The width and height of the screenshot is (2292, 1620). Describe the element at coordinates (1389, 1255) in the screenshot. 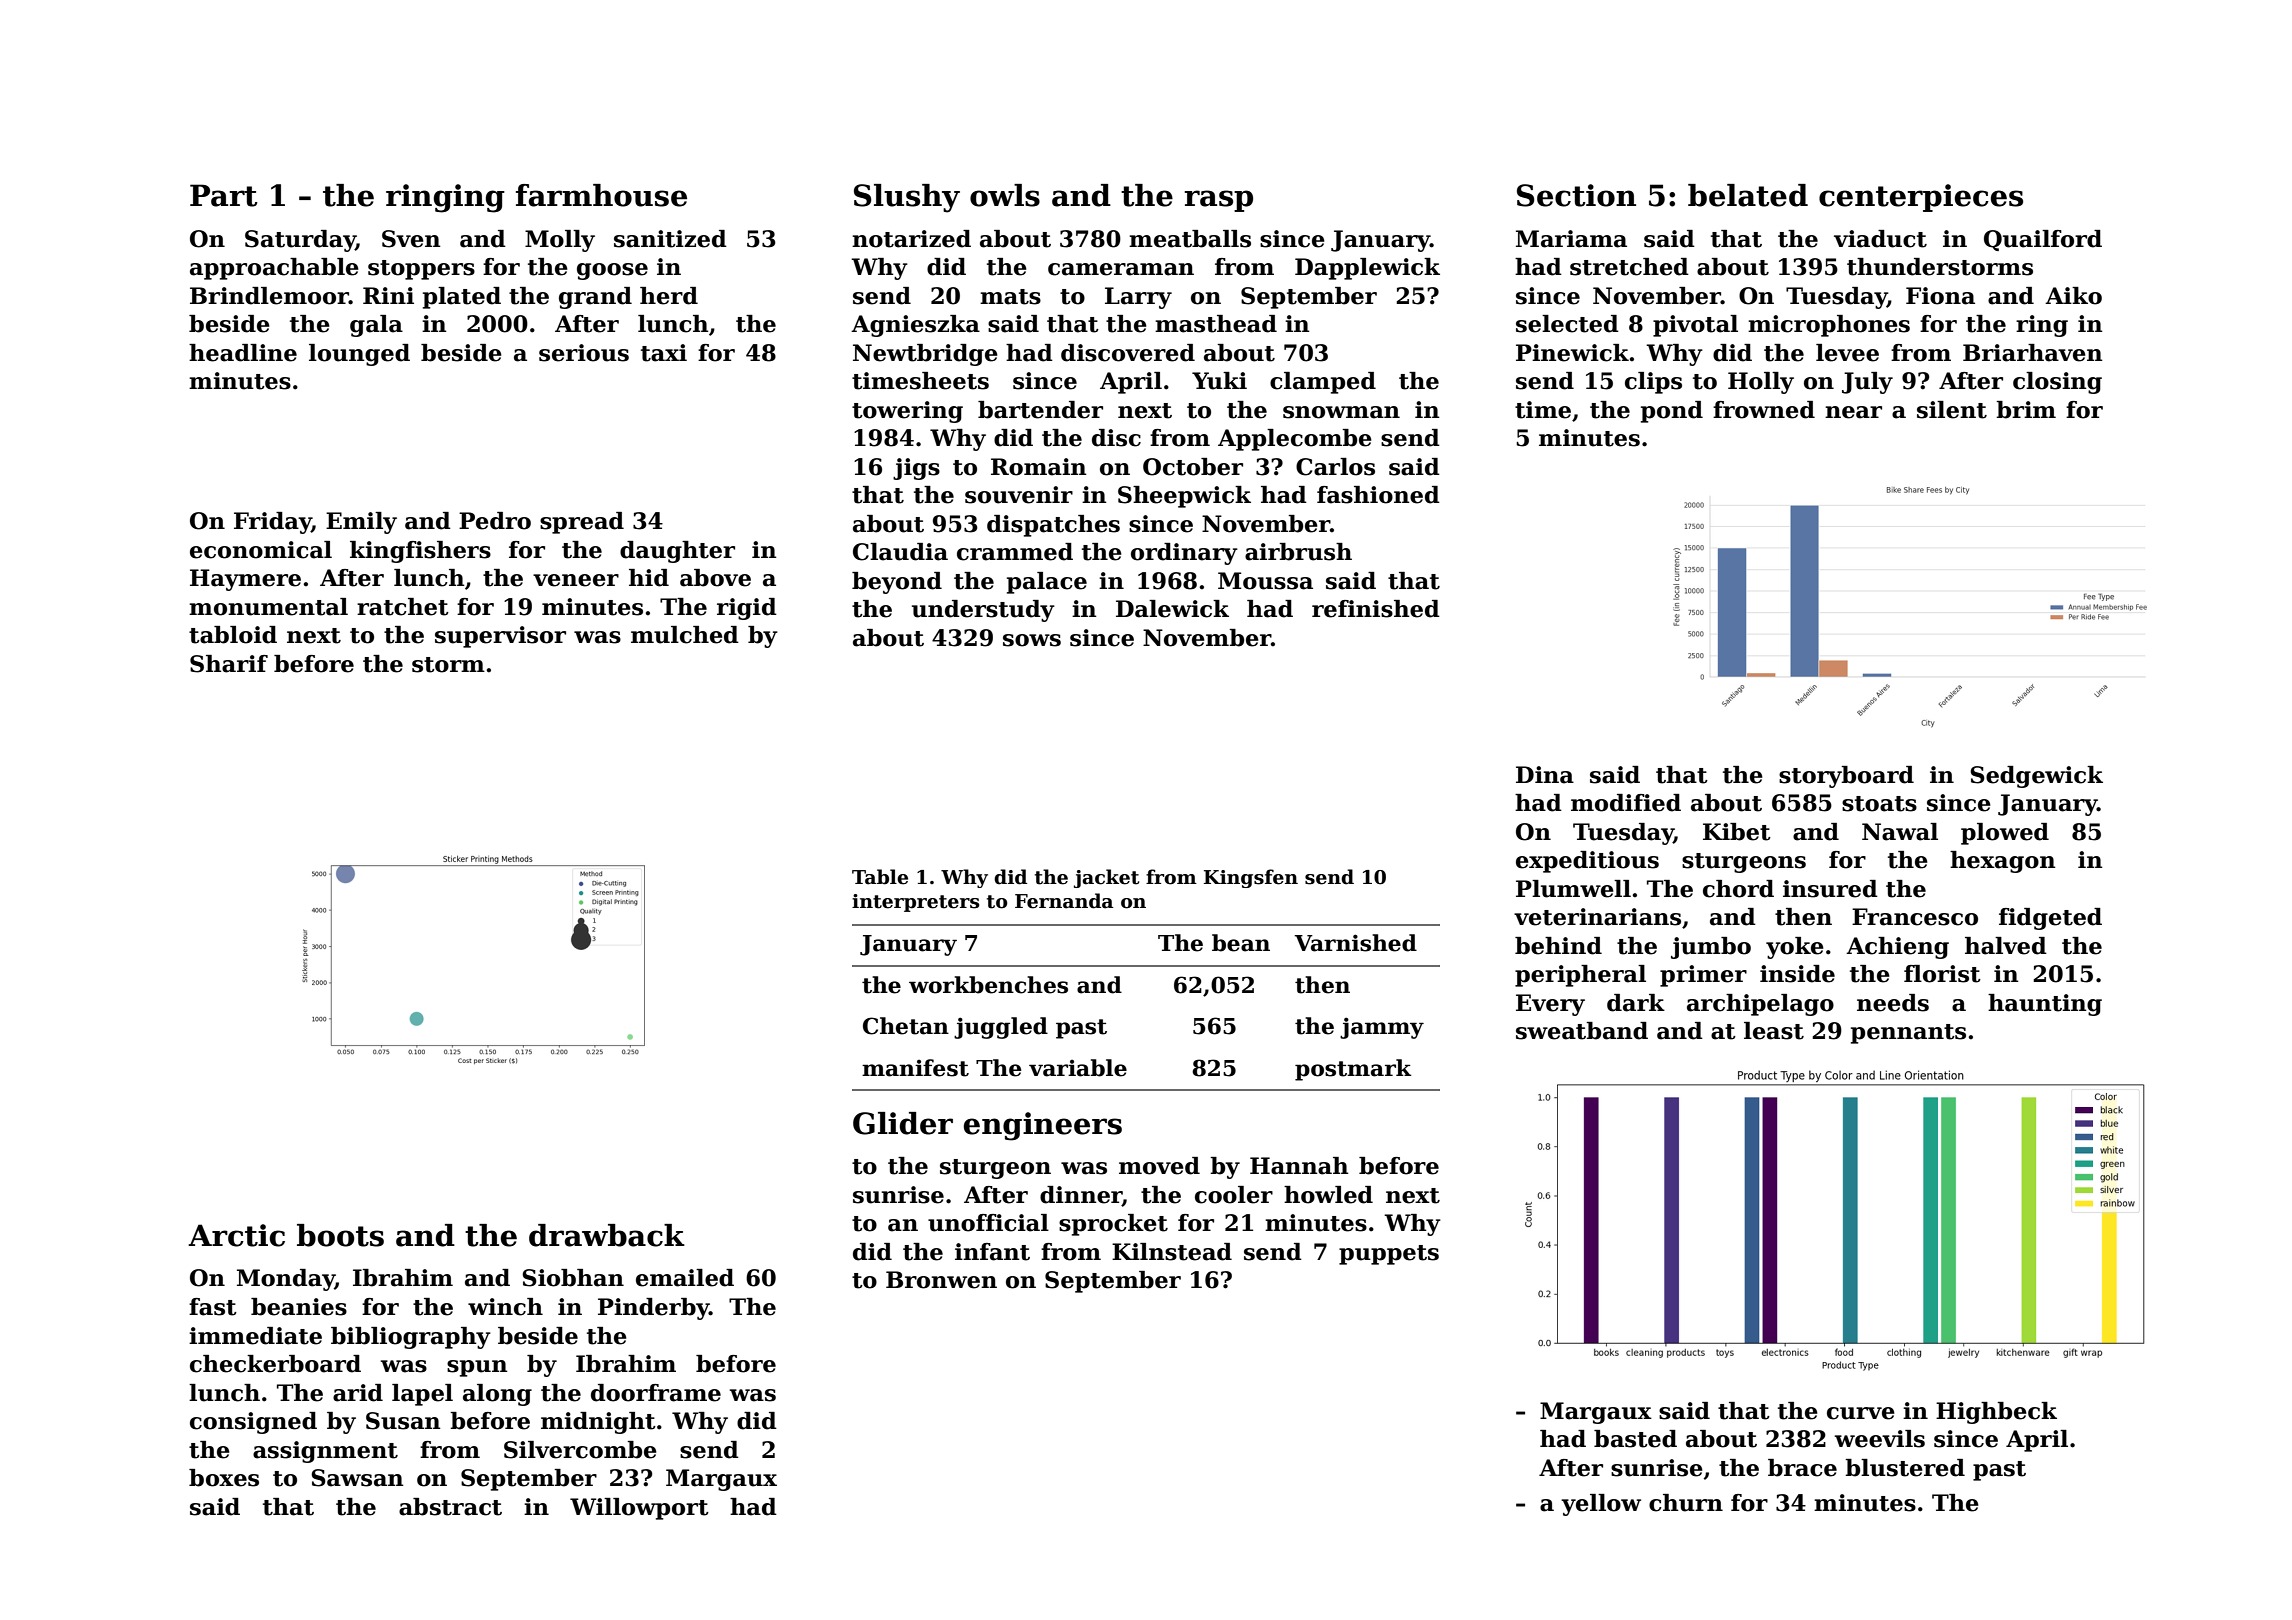

I see `puppets` at that location.
